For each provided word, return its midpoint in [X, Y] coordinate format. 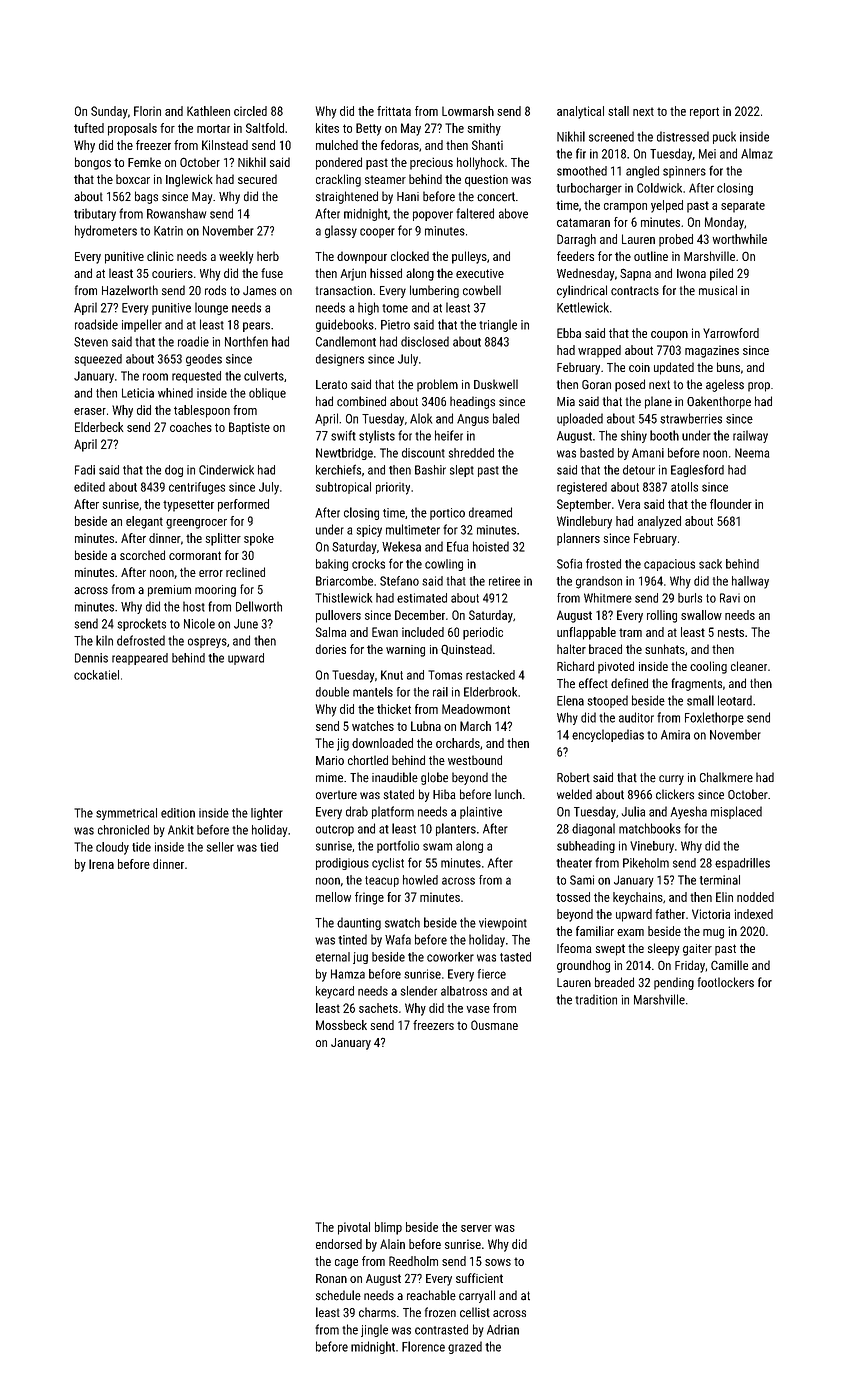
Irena [101, 864]
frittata [394, 111]
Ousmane [494, 1025]
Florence [423, 1346]
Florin [147, 111]
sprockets [142, 624]
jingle [374, 1330]
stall [618, 111]
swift [343, 435]
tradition [596, 999]
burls [690, 598]
